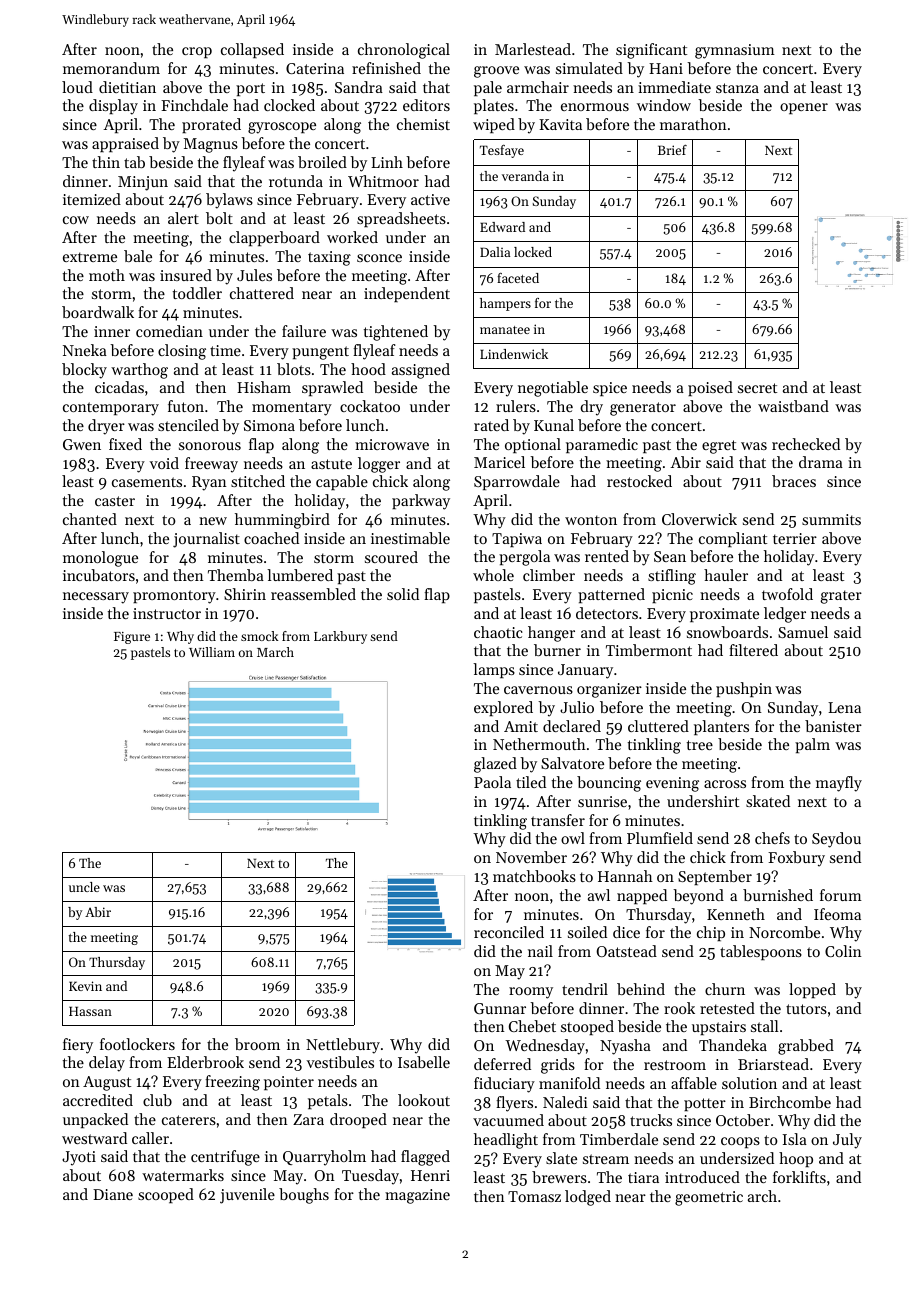 The width and height of the screenshot is (924, 1308). Describe the element at coordinates (744, 689) in the screenshot. I see `pushpin` at that location.
